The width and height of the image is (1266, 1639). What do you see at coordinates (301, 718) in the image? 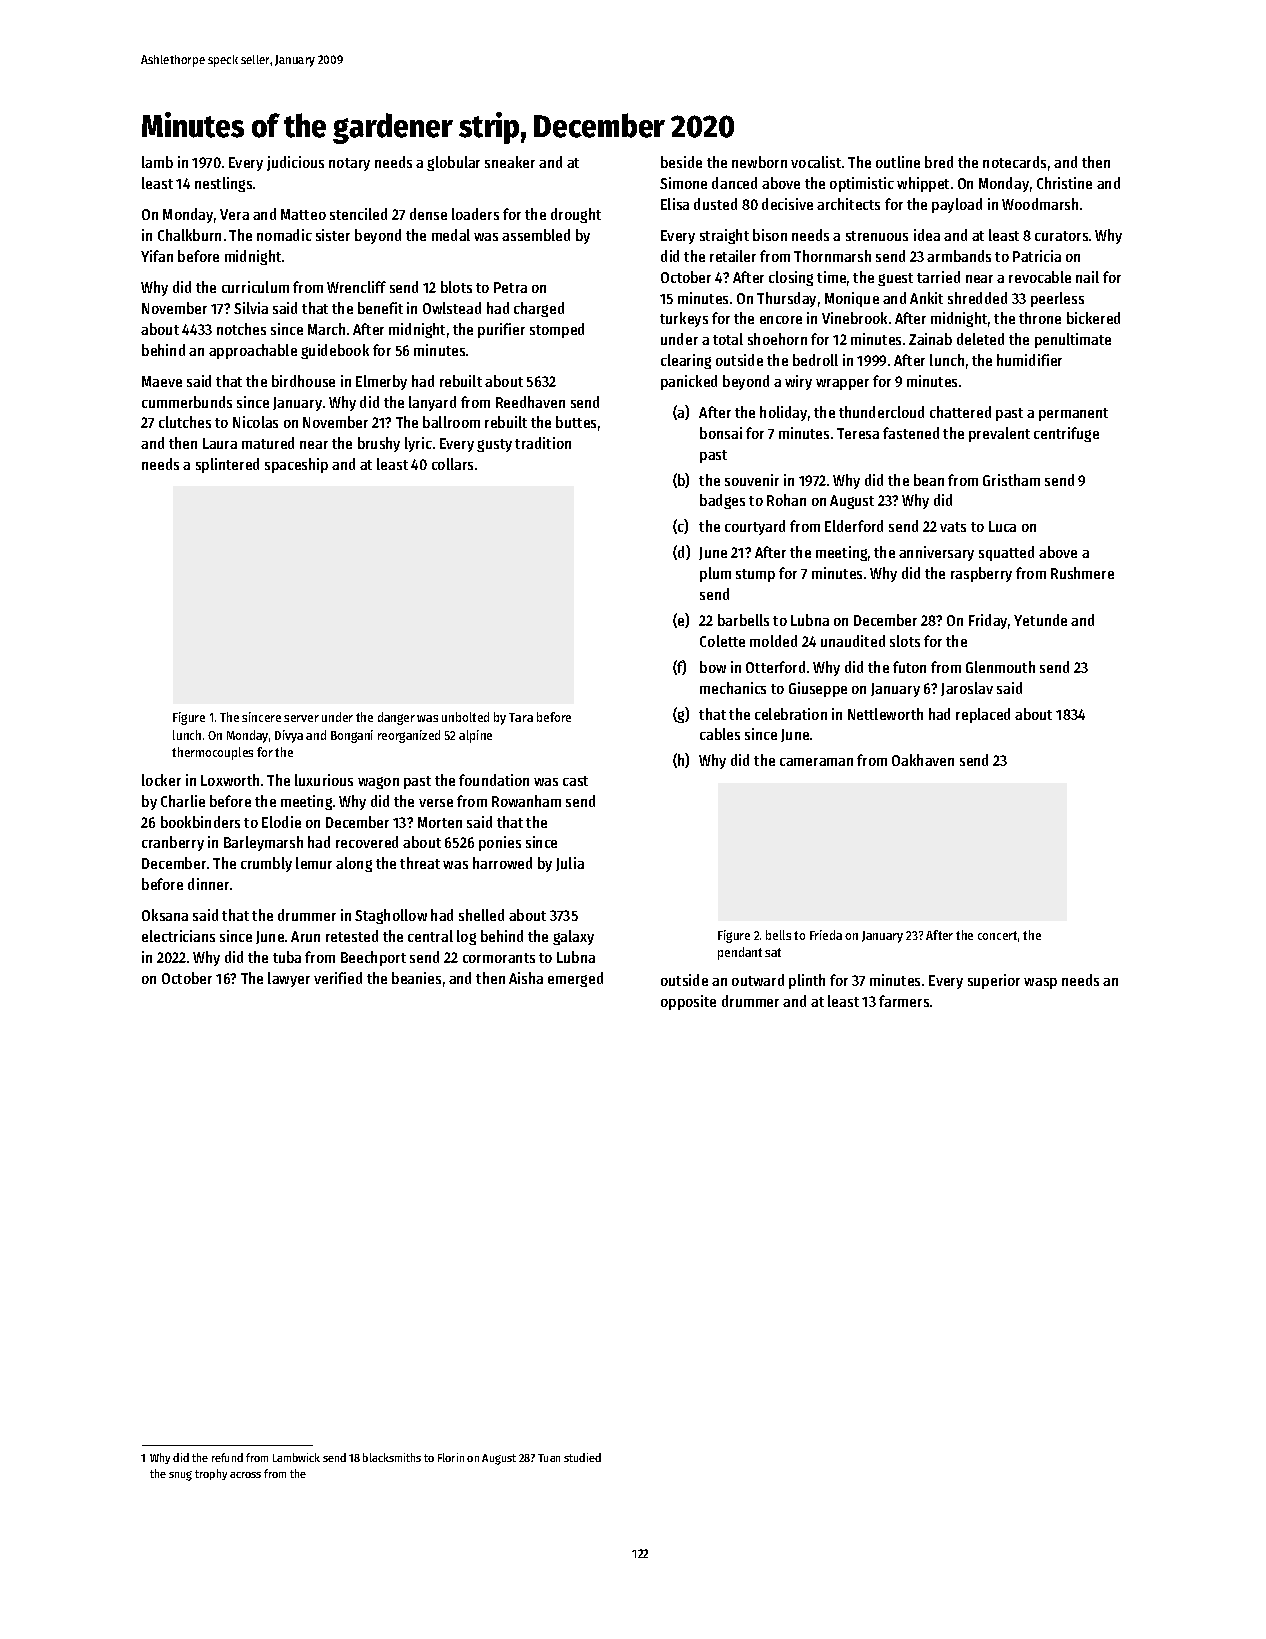
I see `server` at bounding box center [301, 718].
